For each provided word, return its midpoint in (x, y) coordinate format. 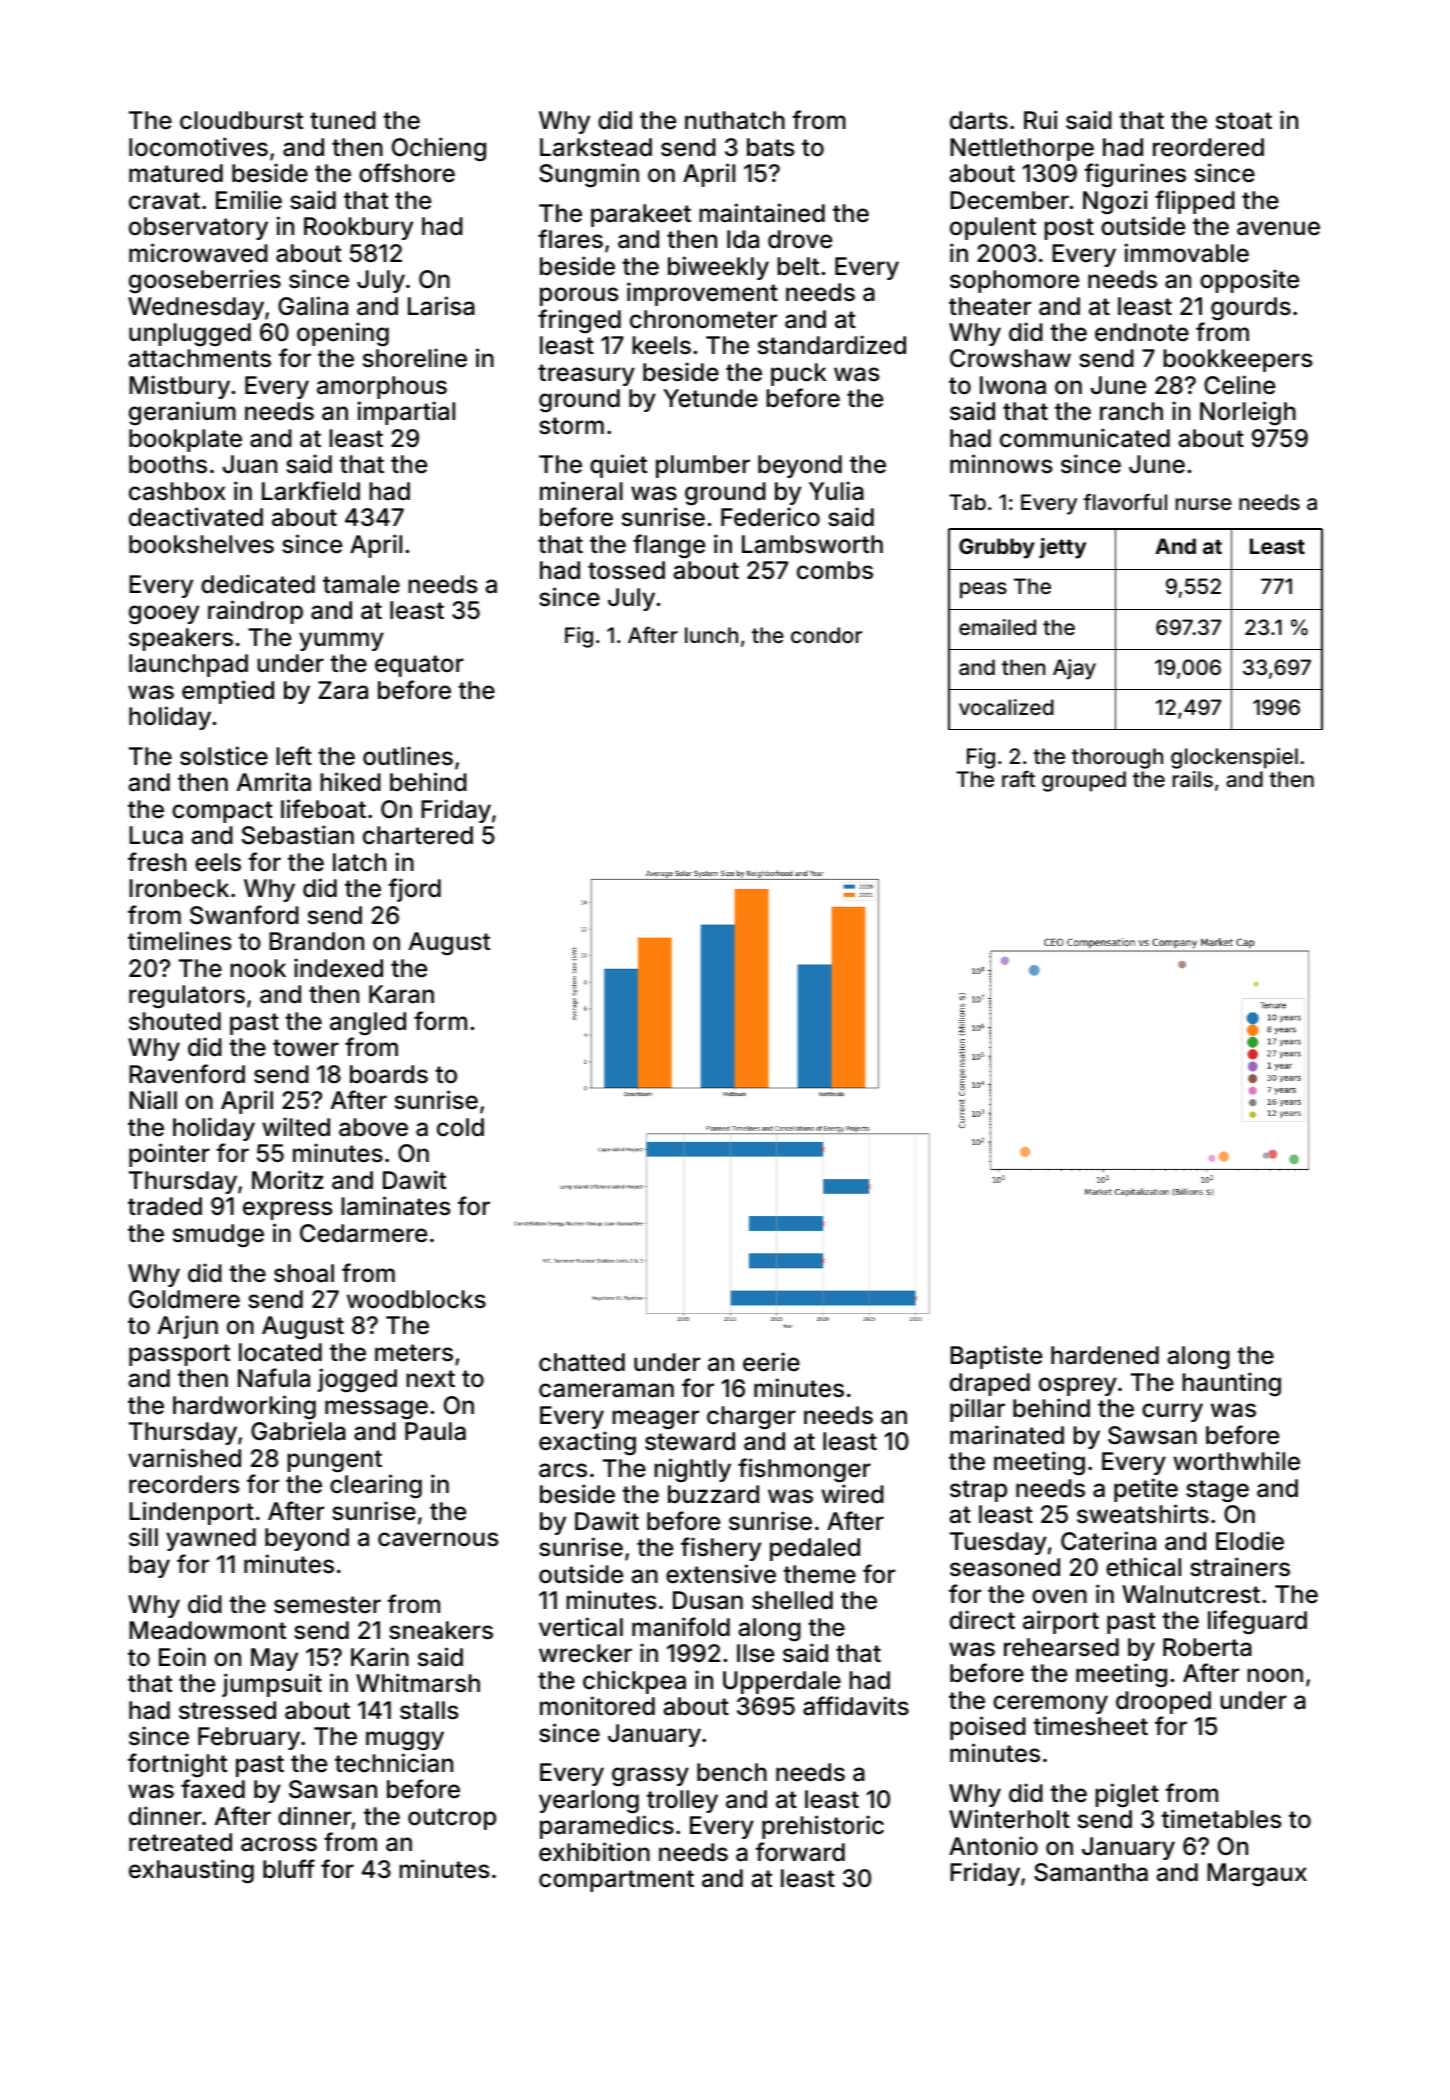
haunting (1231, 1384)
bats (770, 147)
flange (669, 546)
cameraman (606, 1390)
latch (359, 862)
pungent (334, 1461)
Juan (250, 464)
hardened (1105, 1355)
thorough (1117, 758)
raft (1018, 778)
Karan (401, 994)
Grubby (997, 548)
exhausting (191, 1871)
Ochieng (439, 149)
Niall (153, 1100)
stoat (1244, 121)
